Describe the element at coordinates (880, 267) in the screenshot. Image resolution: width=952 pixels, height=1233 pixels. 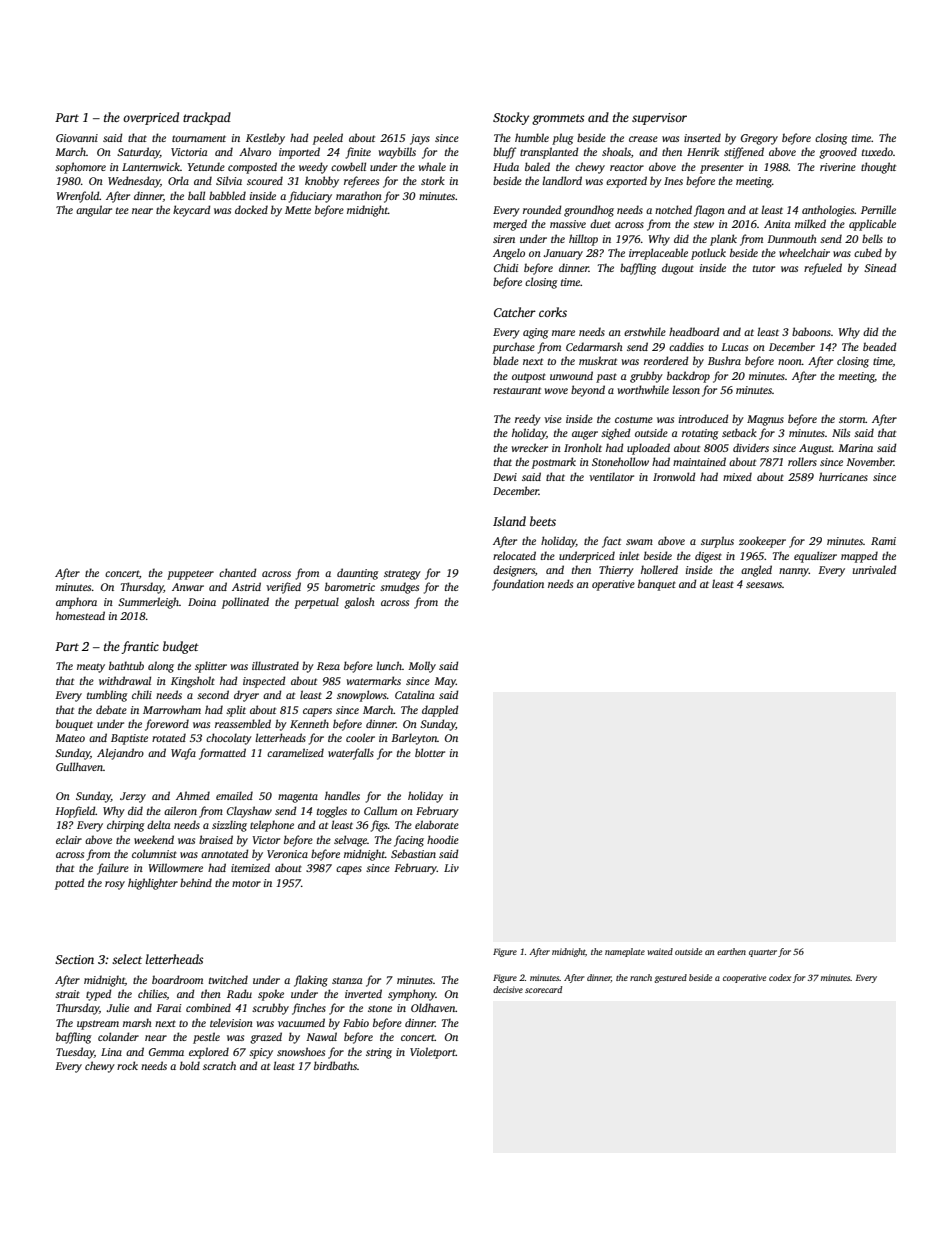
I see `Sinead` at that location.
